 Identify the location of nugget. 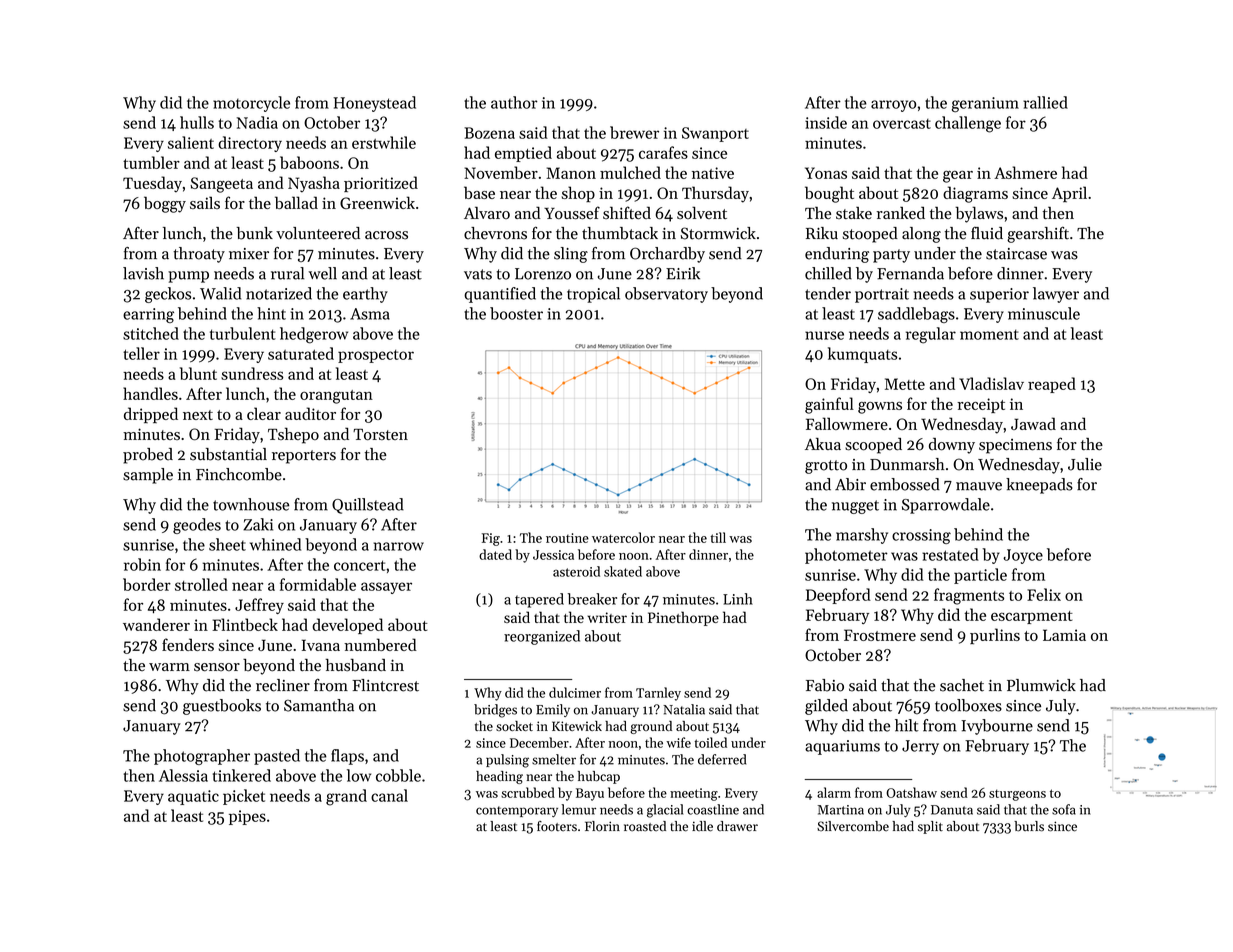
(855, 507).
